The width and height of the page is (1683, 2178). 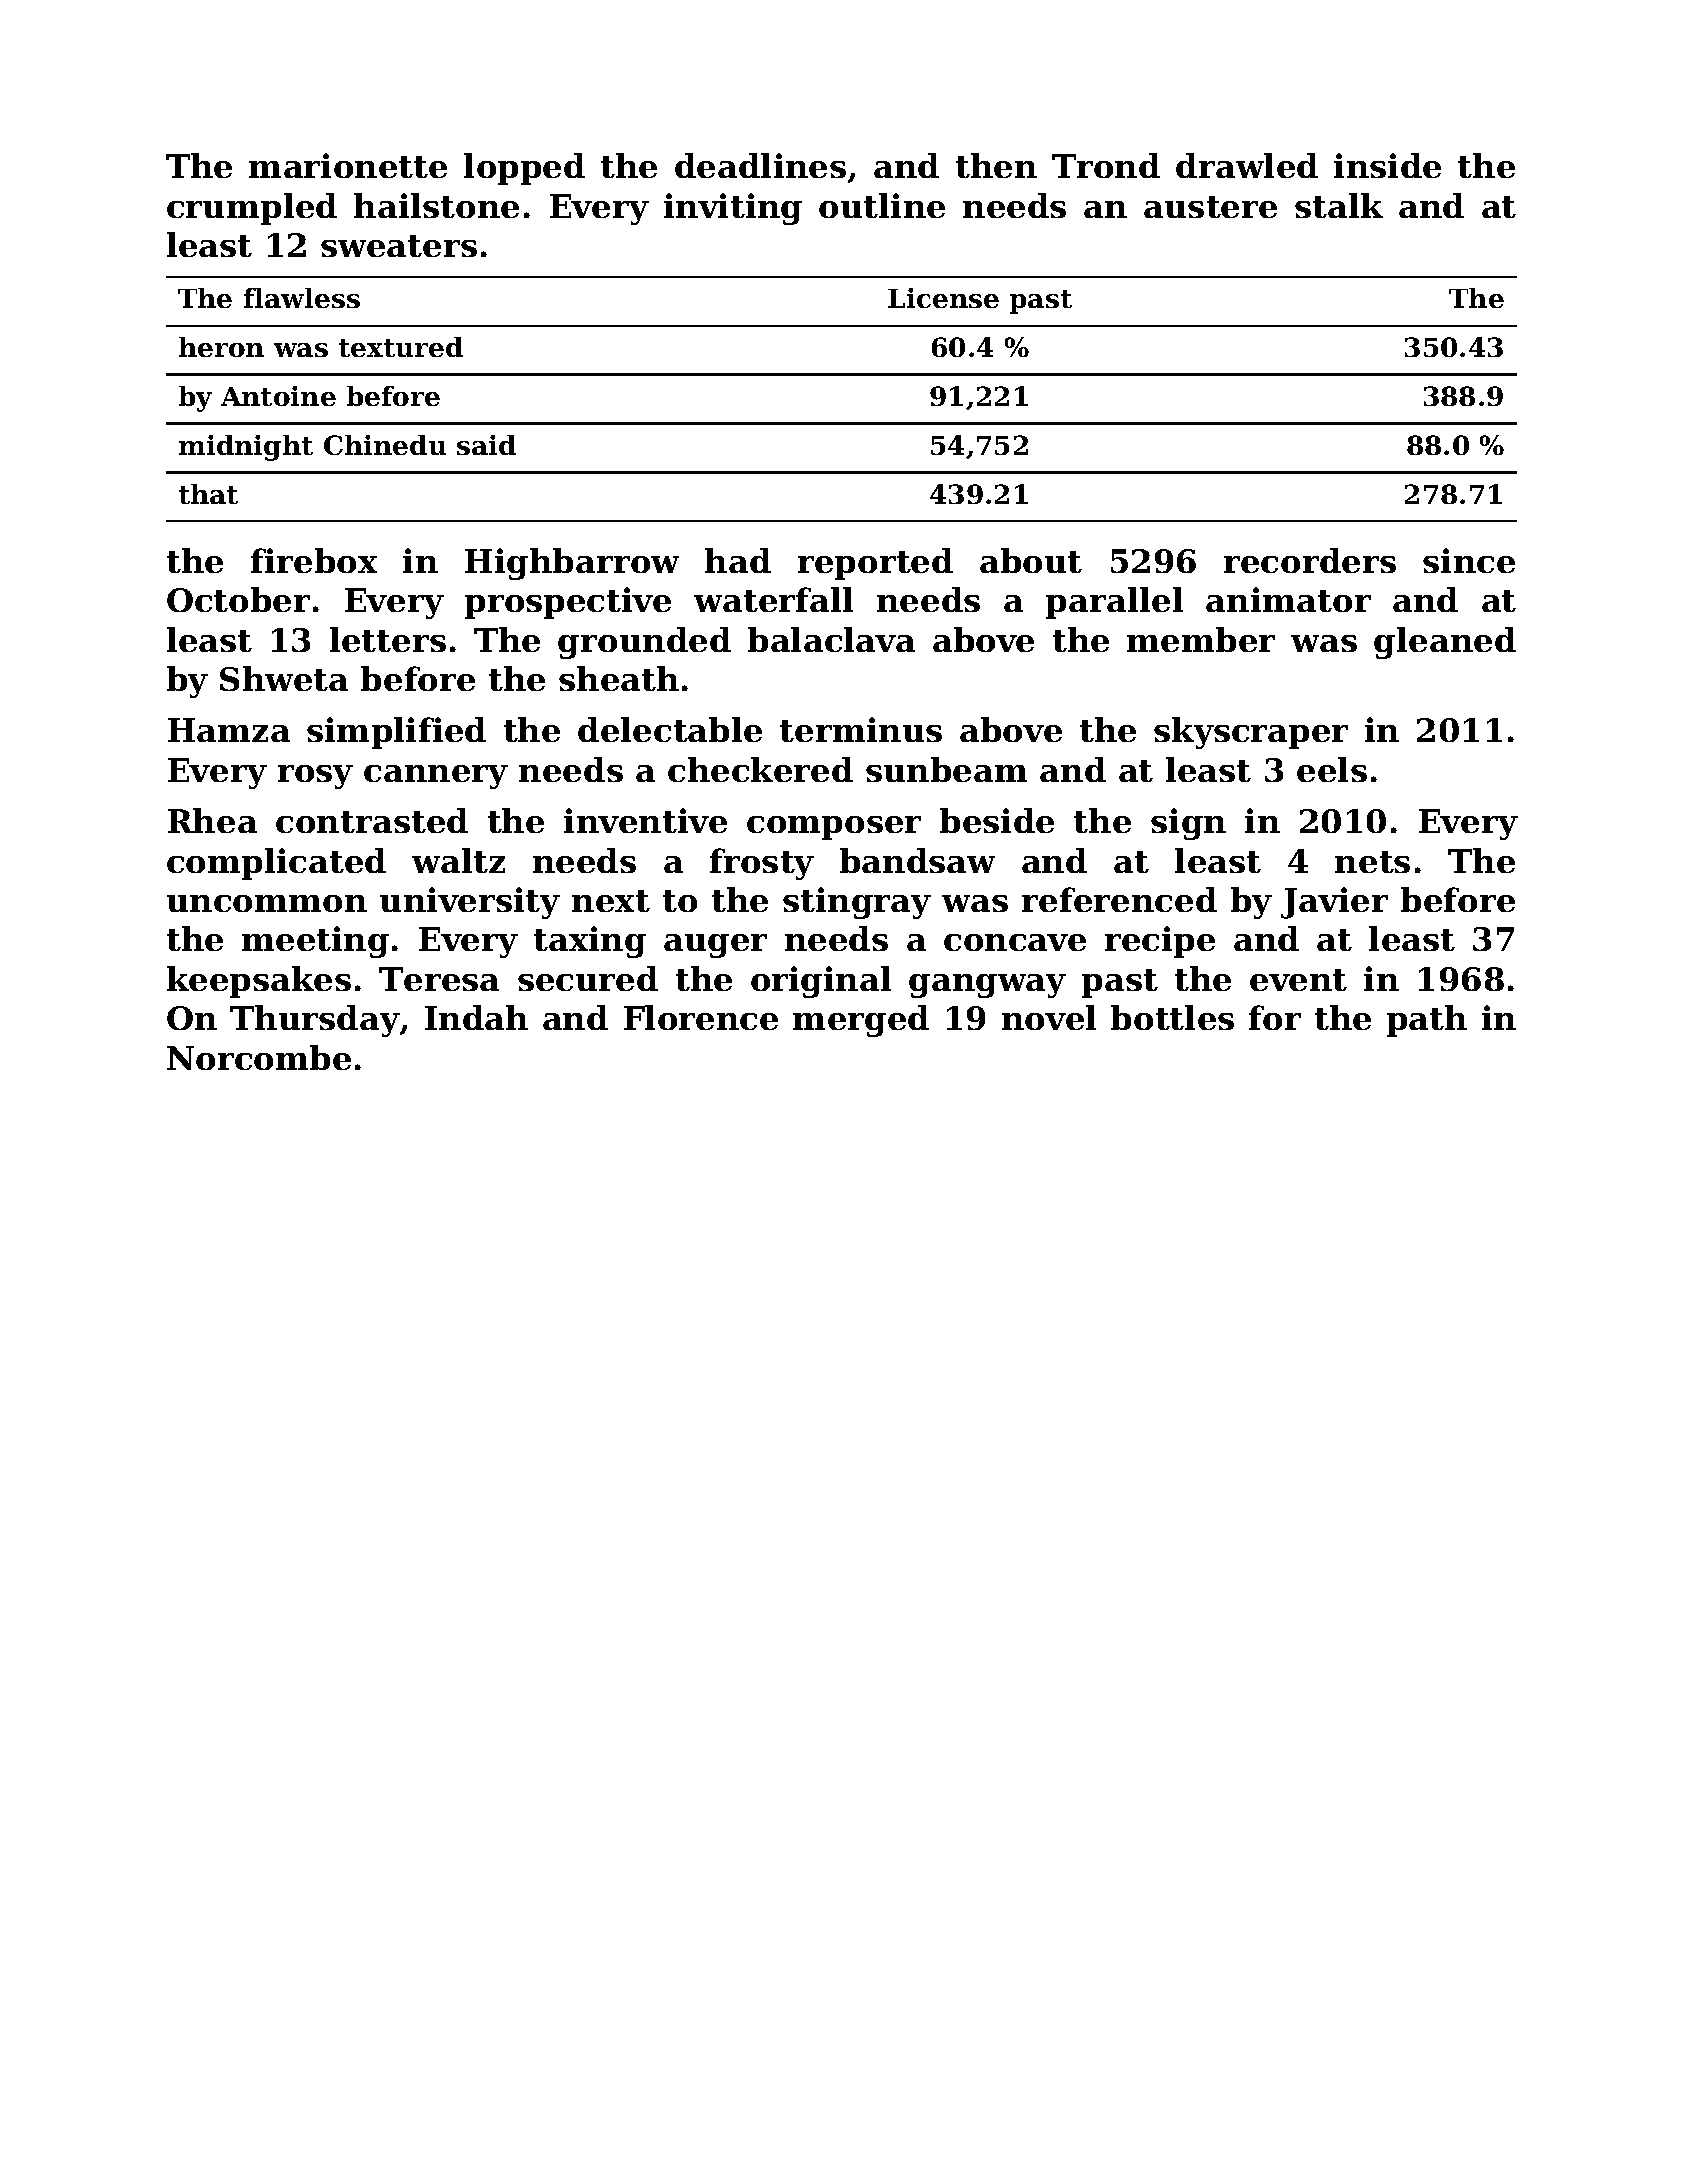 What do you see at coordinates (1334, 903) in the page?
I see `Javier` at bounding box center [1334, 903].
